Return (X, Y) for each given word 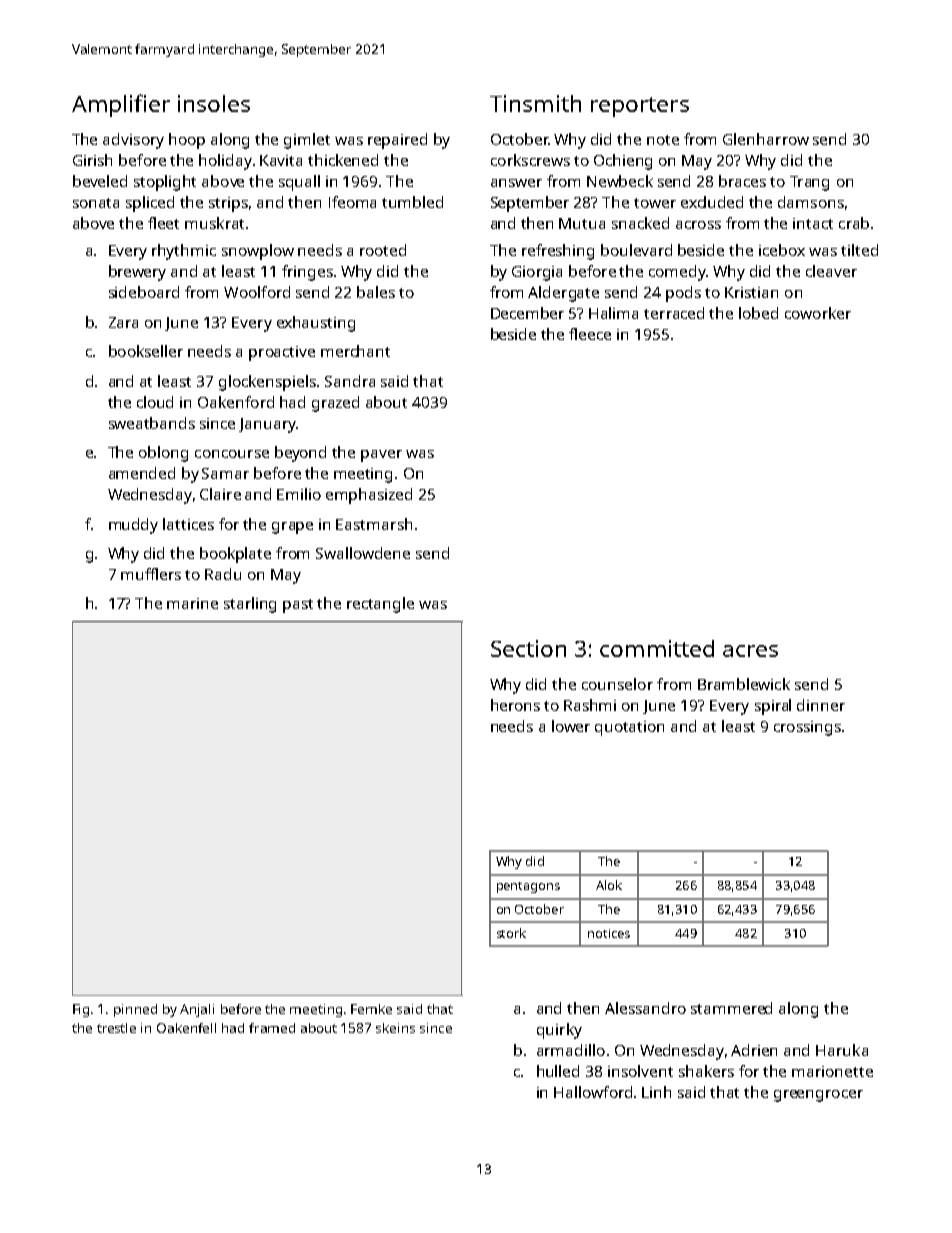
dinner (821, 705)
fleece (590, 334)
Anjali (197, 1010)
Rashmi (590, 705)
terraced (674, 313)
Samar (225, 473)
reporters (640, 107)
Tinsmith (535, 103)
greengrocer (818, 1096)
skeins (395, 1028)
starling (250, 605)
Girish (92, 160)
